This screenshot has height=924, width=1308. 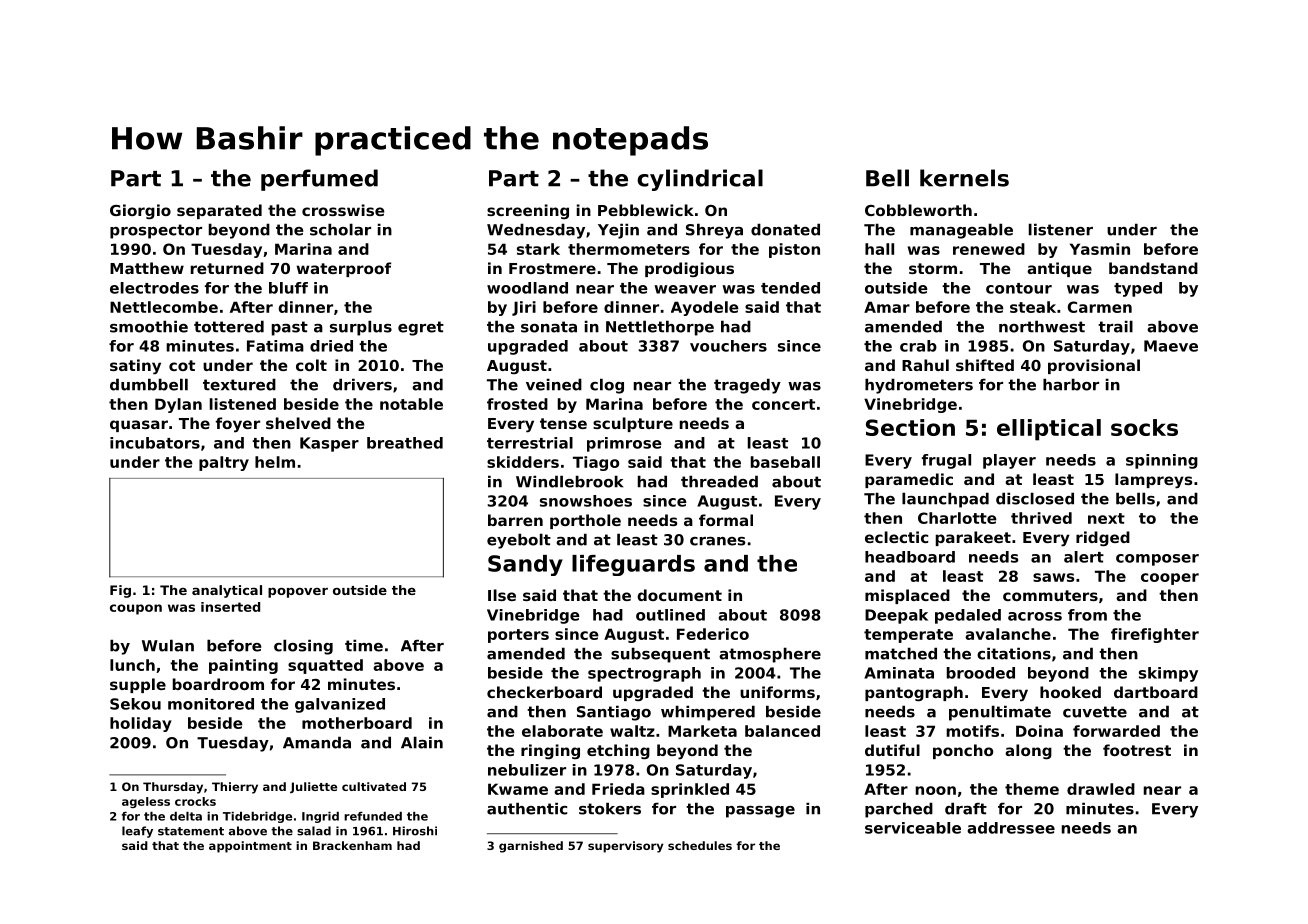 I want to click on Alain, so click(x=422, y=742).
